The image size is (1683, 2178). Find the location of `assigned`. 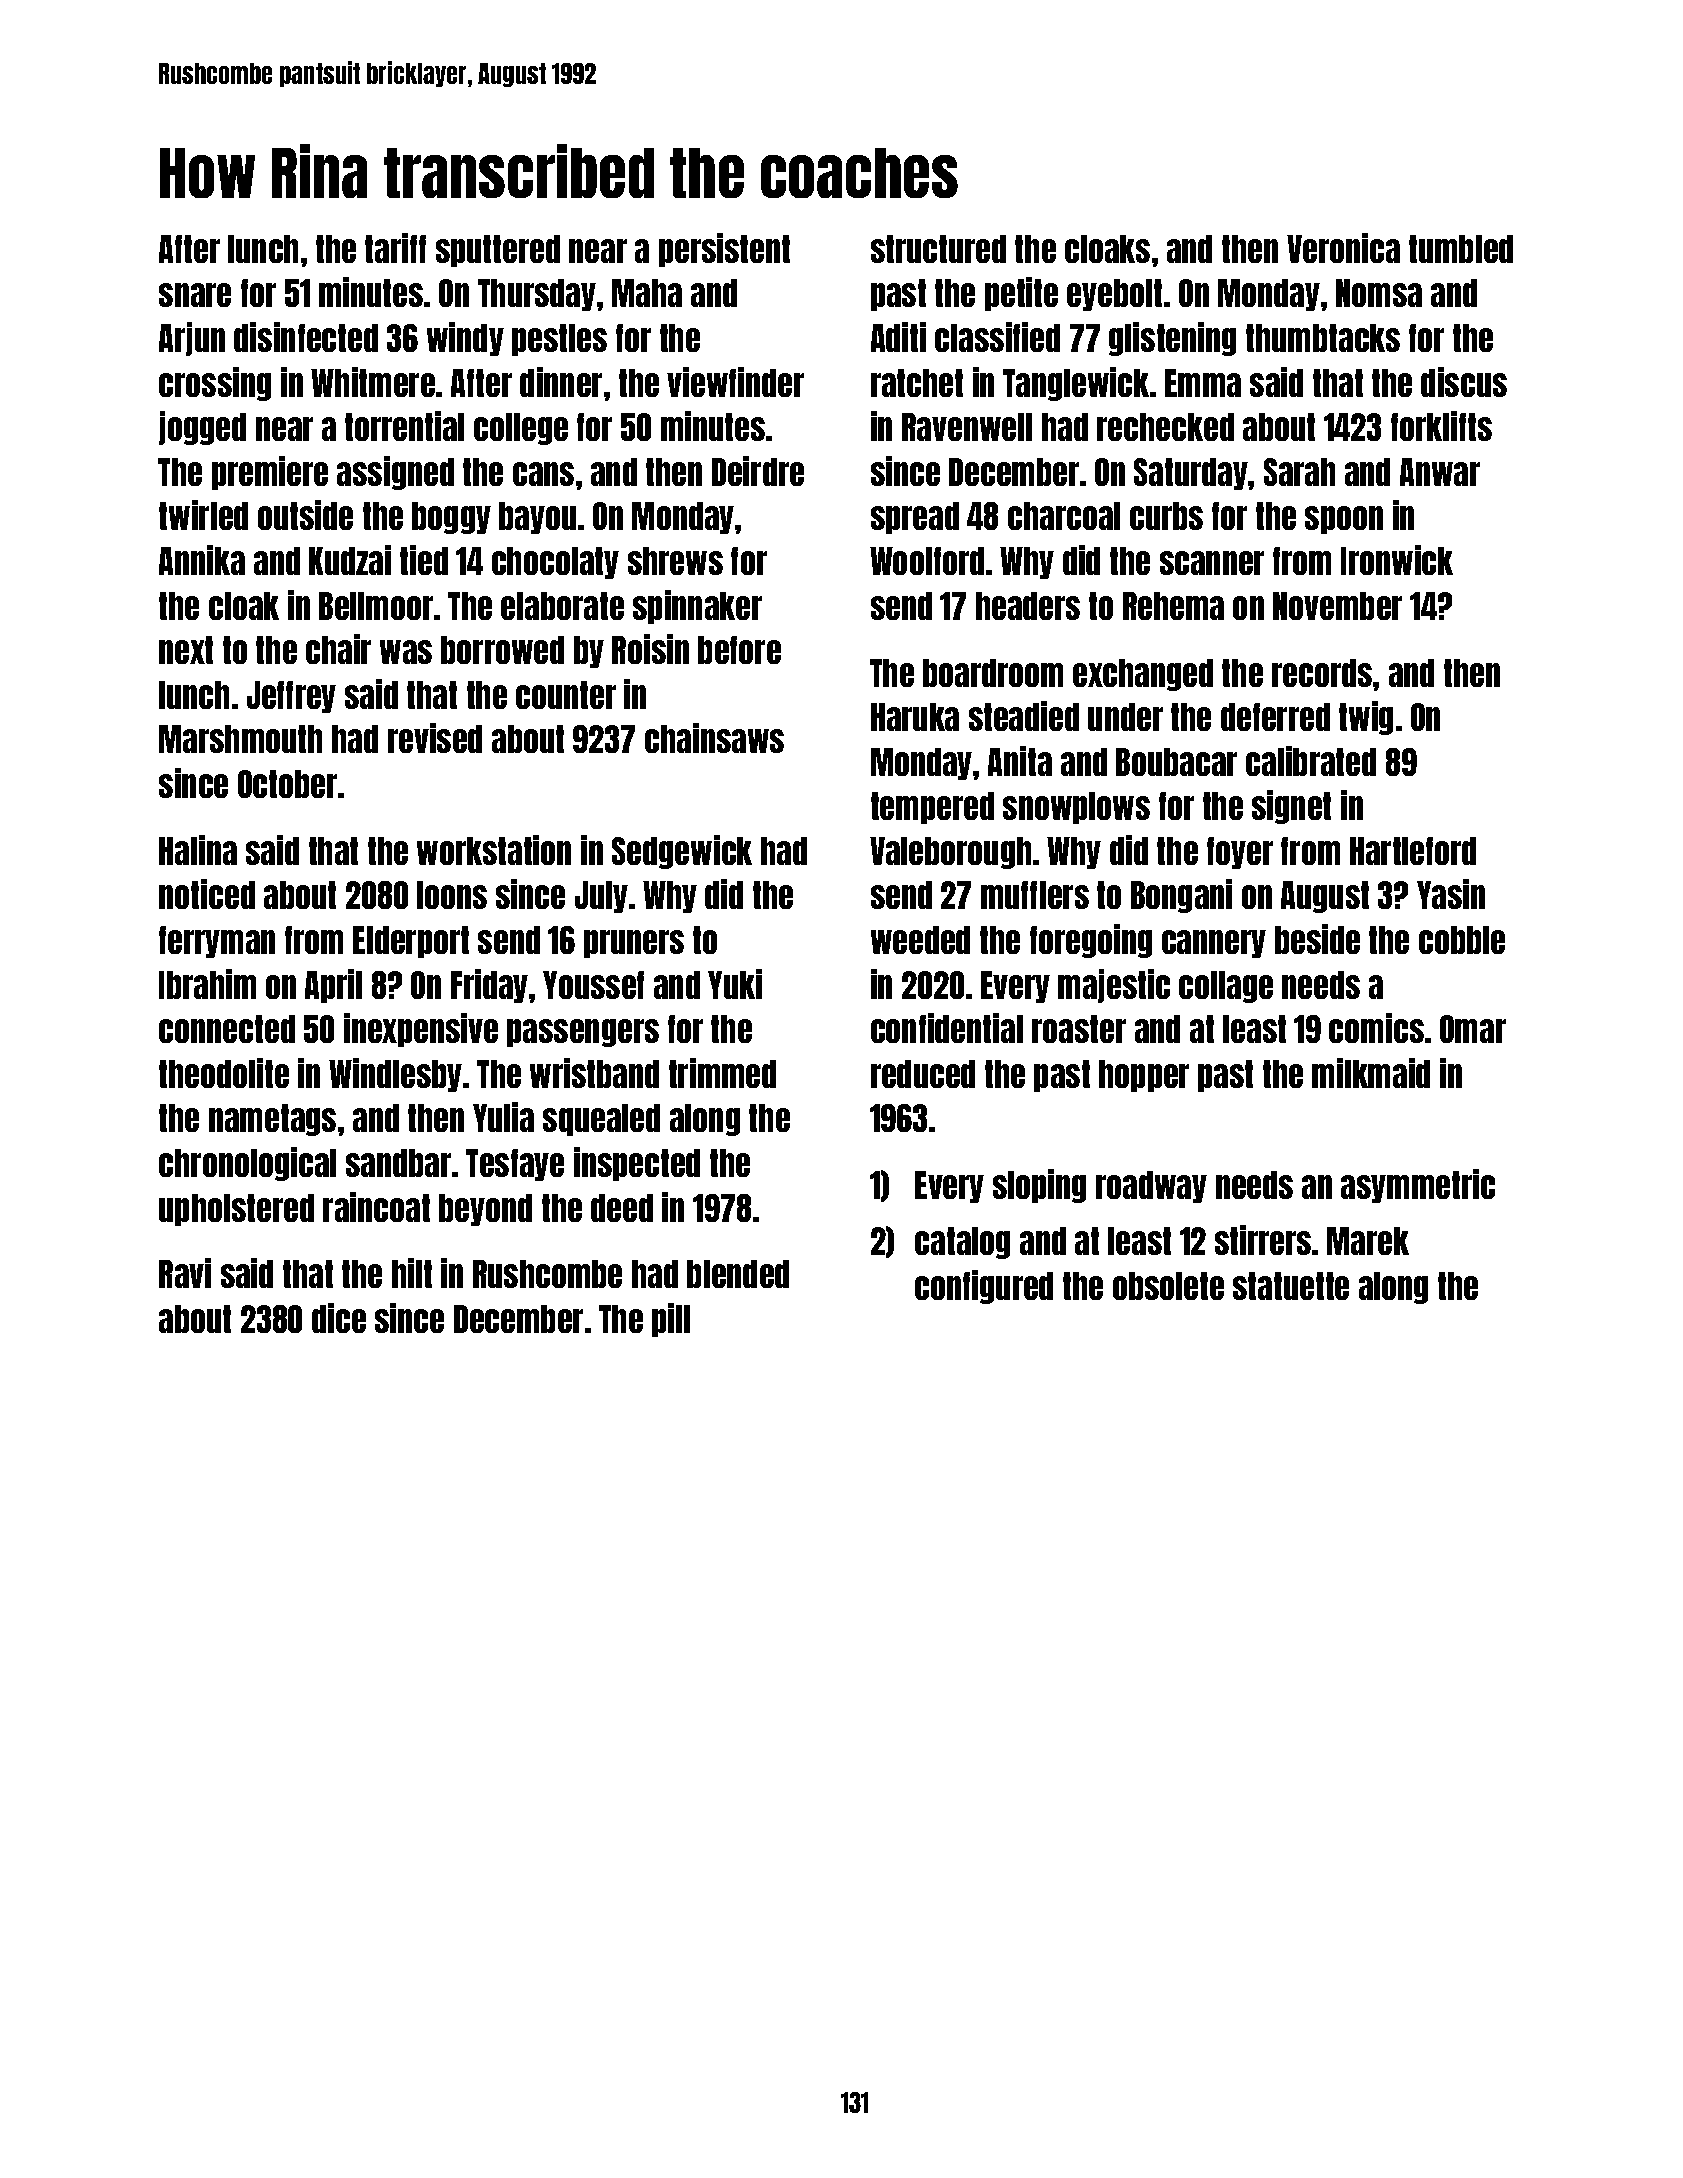

assigned is located at coordinates (395, 473).
